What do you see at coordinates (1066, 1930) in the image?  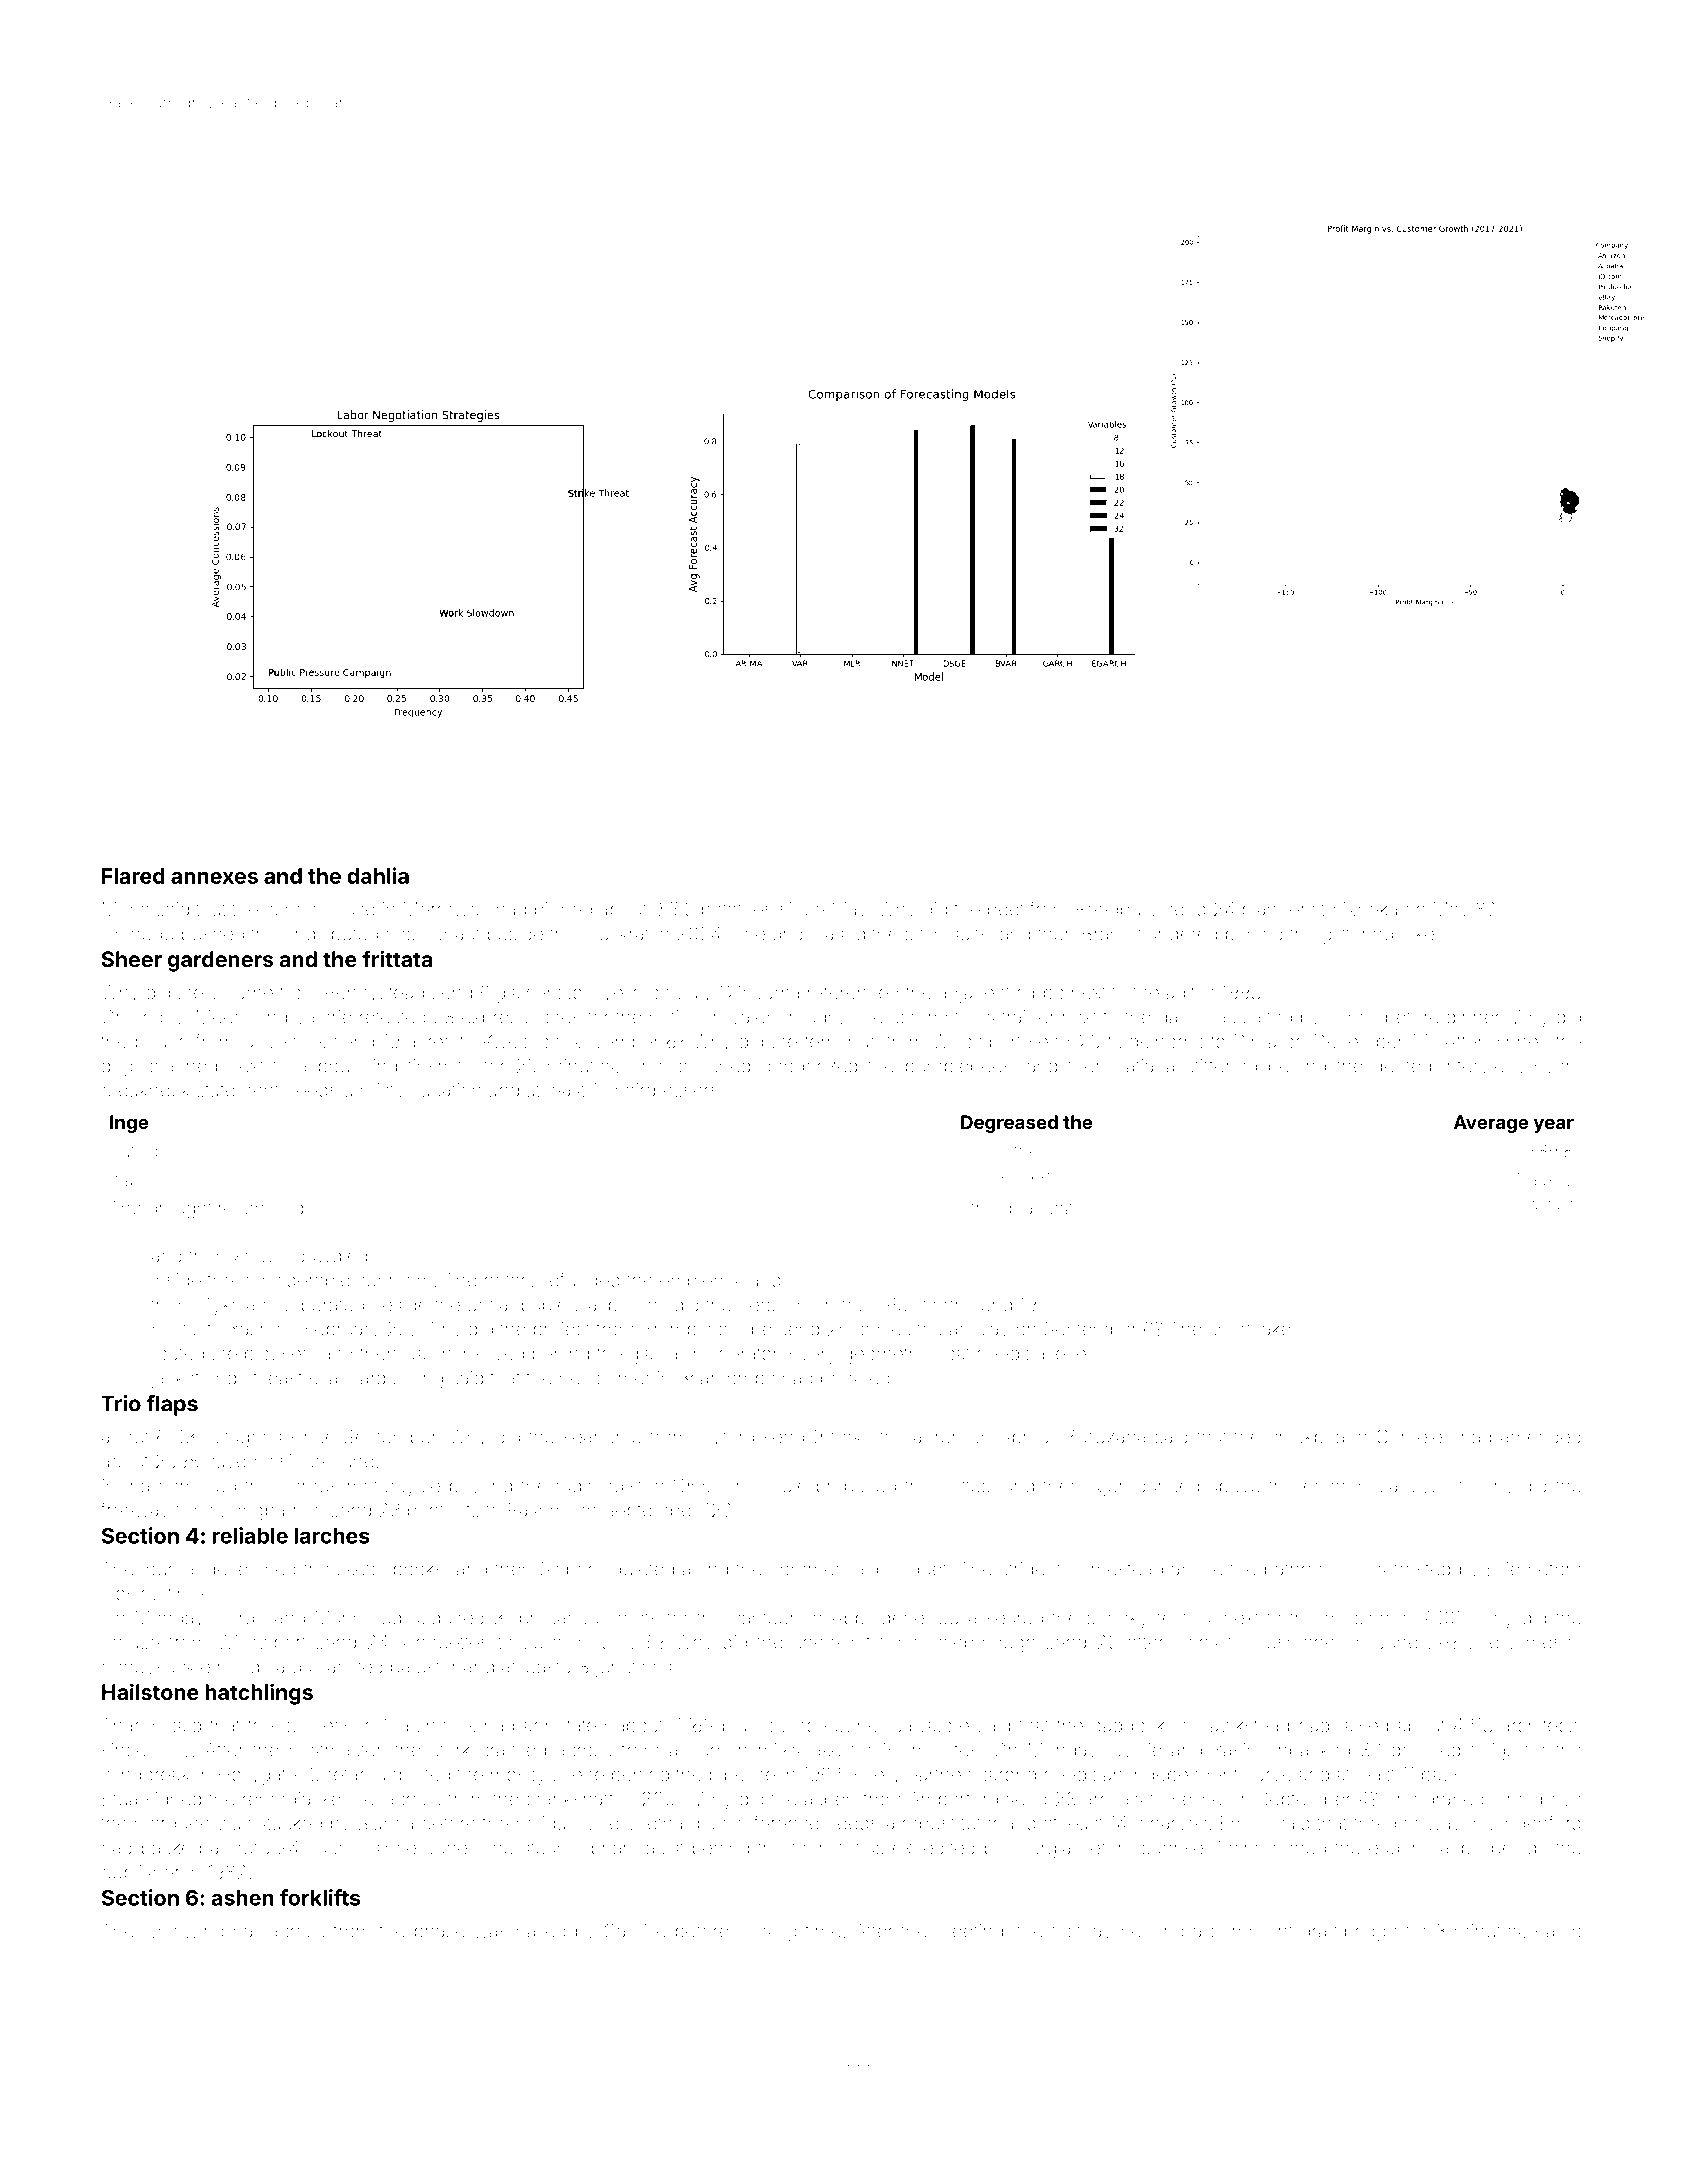 I see `fact` at bounding box center [1066, 1930].
